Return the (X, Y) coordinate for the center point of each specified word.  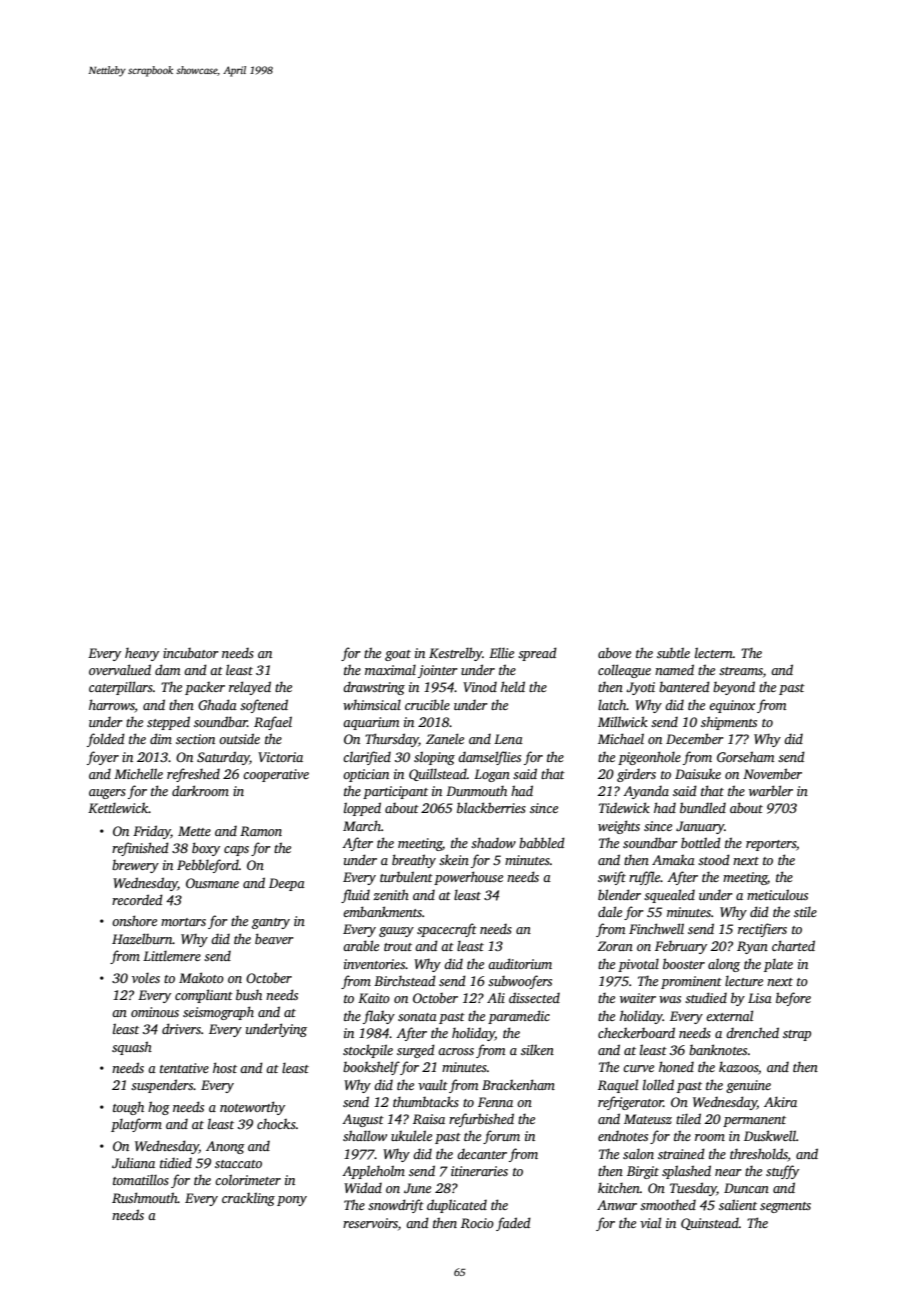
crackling (248, 1199)
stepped (168, 723)
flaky (379, 1017)
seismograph (218, 1013)
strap (797, 1035)
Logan (492, 775)
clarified (367, 758)
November (772, 773)
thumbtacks (426, 1101)
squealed (669, 896)
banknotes (718, 1049)
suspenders (162, 1086)
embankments (382, 911)
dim (161, 738)
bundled (703, 807)
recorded (137, 899)
